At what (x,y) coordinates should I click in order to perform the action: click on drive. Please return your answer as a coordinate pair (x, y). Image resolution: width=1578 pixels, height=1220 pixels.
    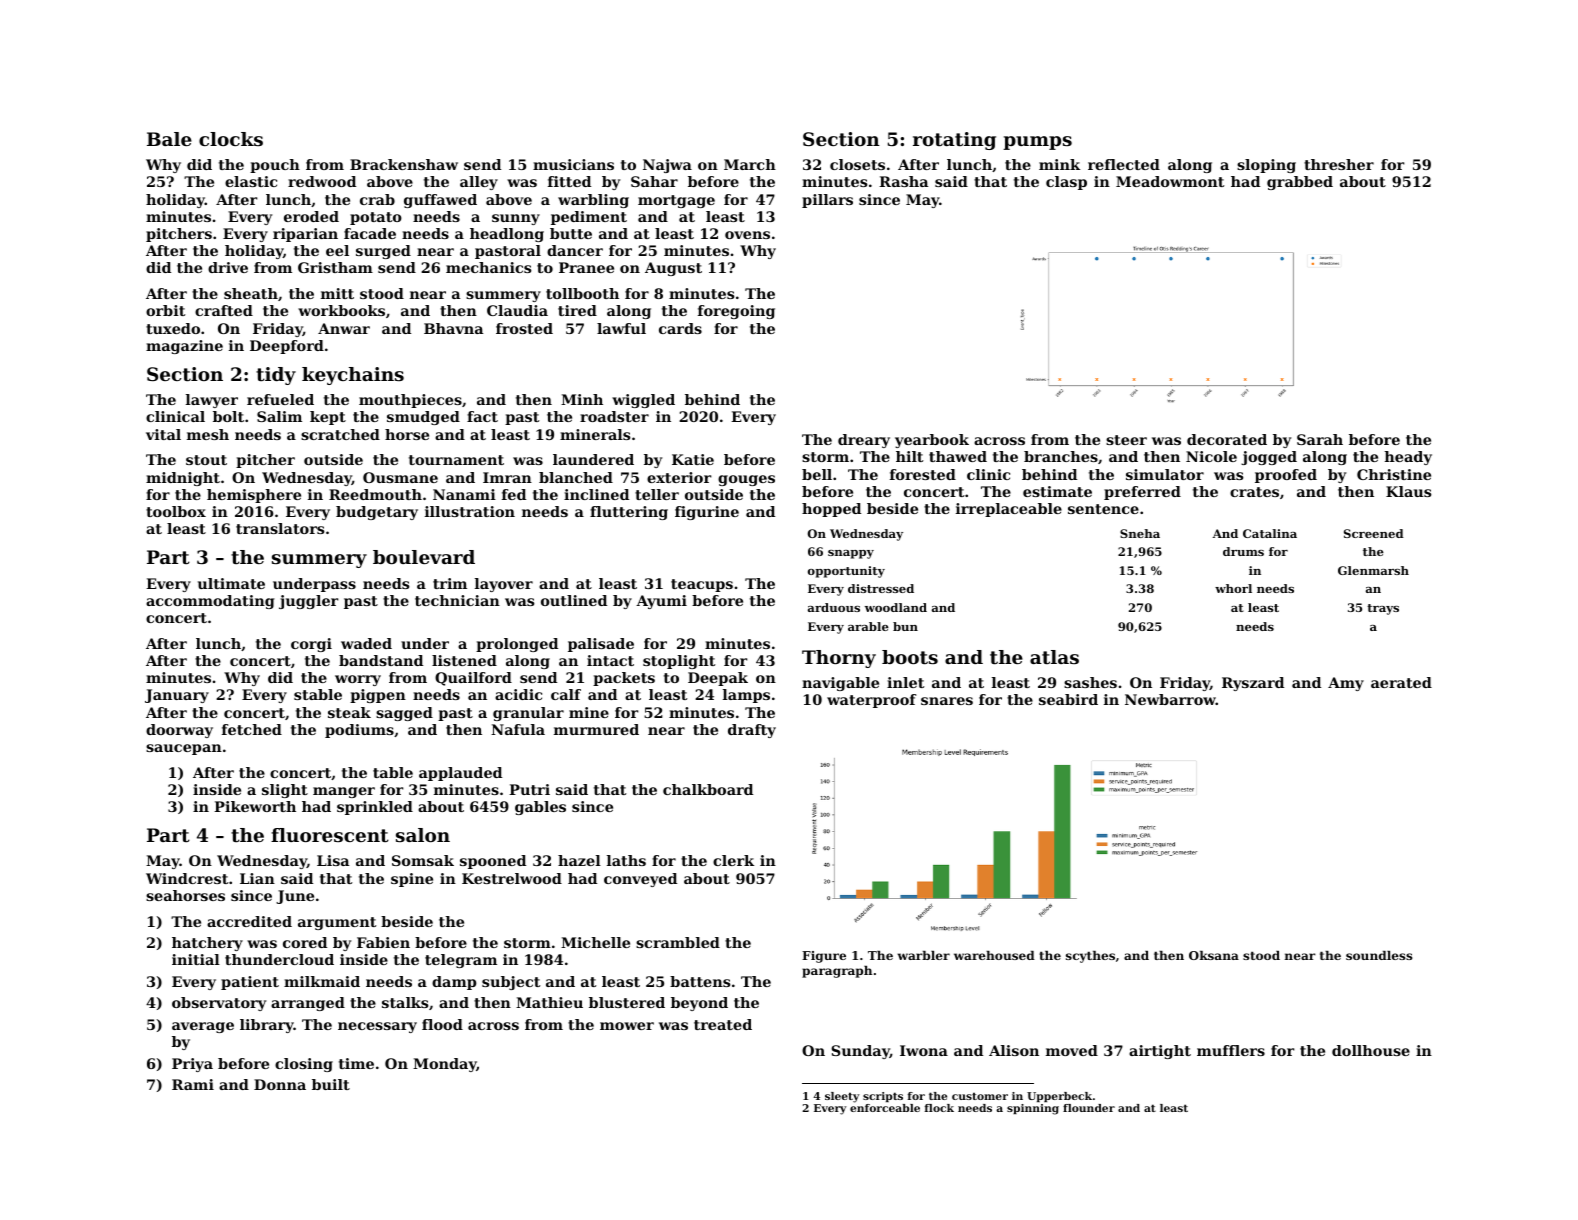
    Looking at the image, I should click on (228, 267).
